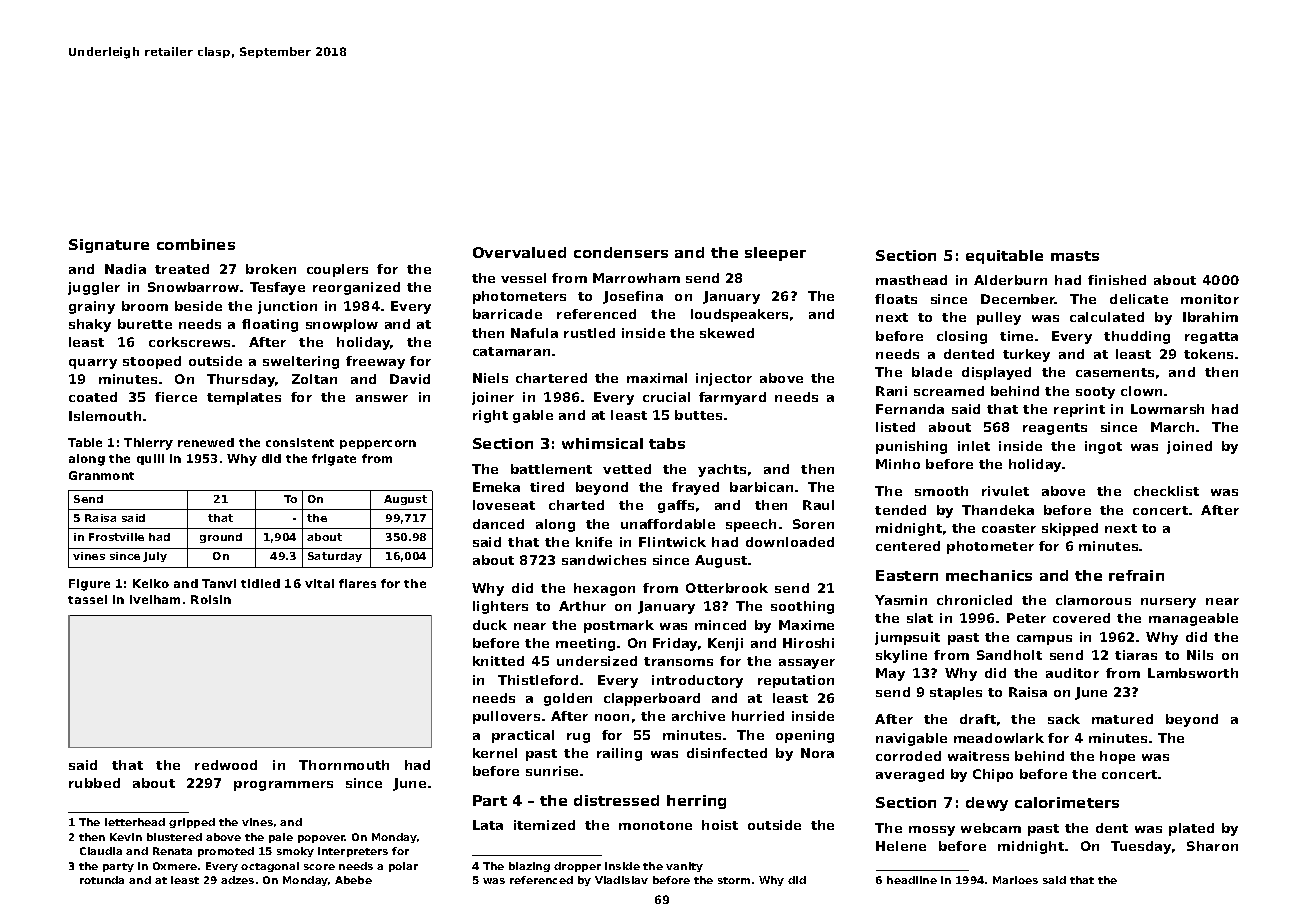  Describe the element at coordinates (87, 599) in the image. I see `tassel` at that location.
